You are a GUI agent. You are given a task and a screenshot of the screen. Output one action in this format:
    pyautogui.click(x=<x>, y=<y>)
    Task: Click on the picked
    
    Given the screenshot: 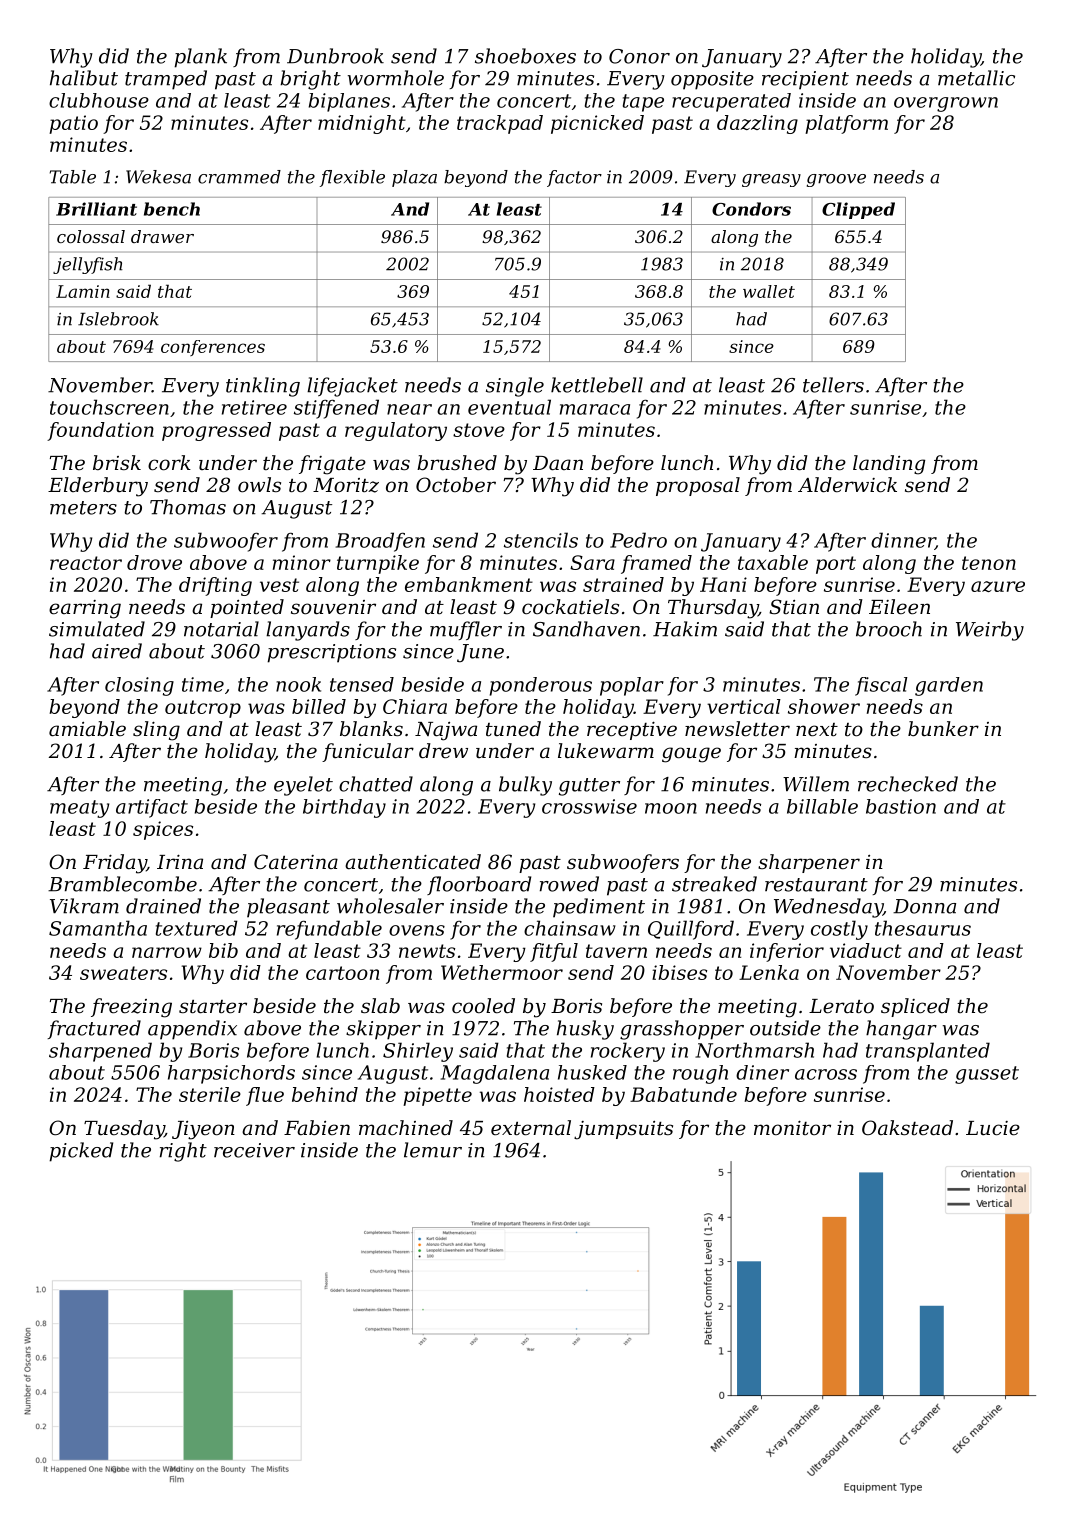 What is the action you would take?
    pyautogui.click(x=81, y=1152)
